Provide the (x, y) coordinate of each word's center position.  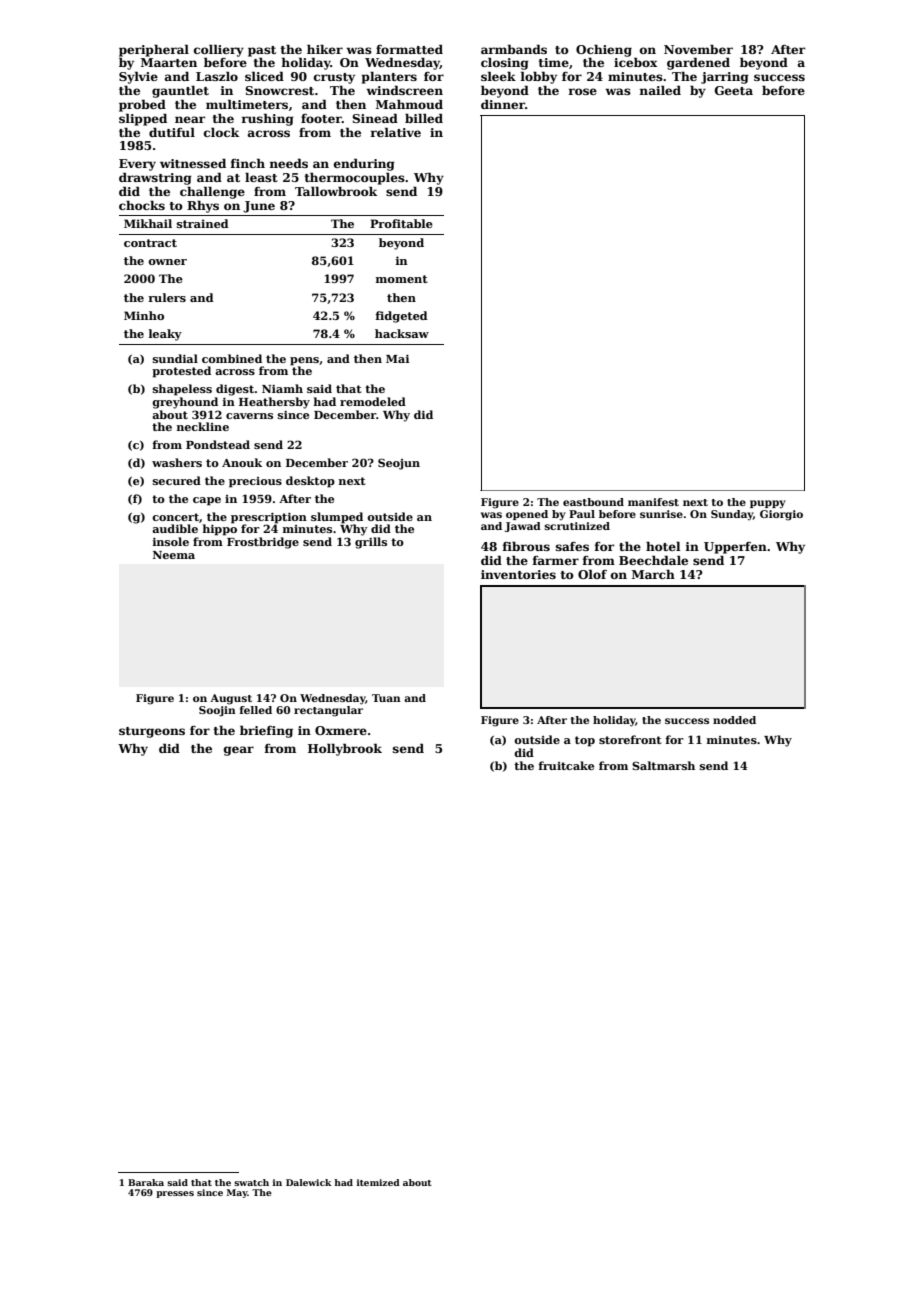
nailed (660, 90)
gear (239, 751)
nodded (734, 720)
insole (170, 541)
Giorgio (781, 515)
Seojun (399, 464)
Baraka (146, 1182)
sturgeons (152, 732)
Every (137, 165)
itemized (378, 1182)
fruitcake (566, 765)
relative (395, 132)
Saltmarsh (663, 765)
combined (232, 358)
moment (402, 279)
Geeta (734, 90)
